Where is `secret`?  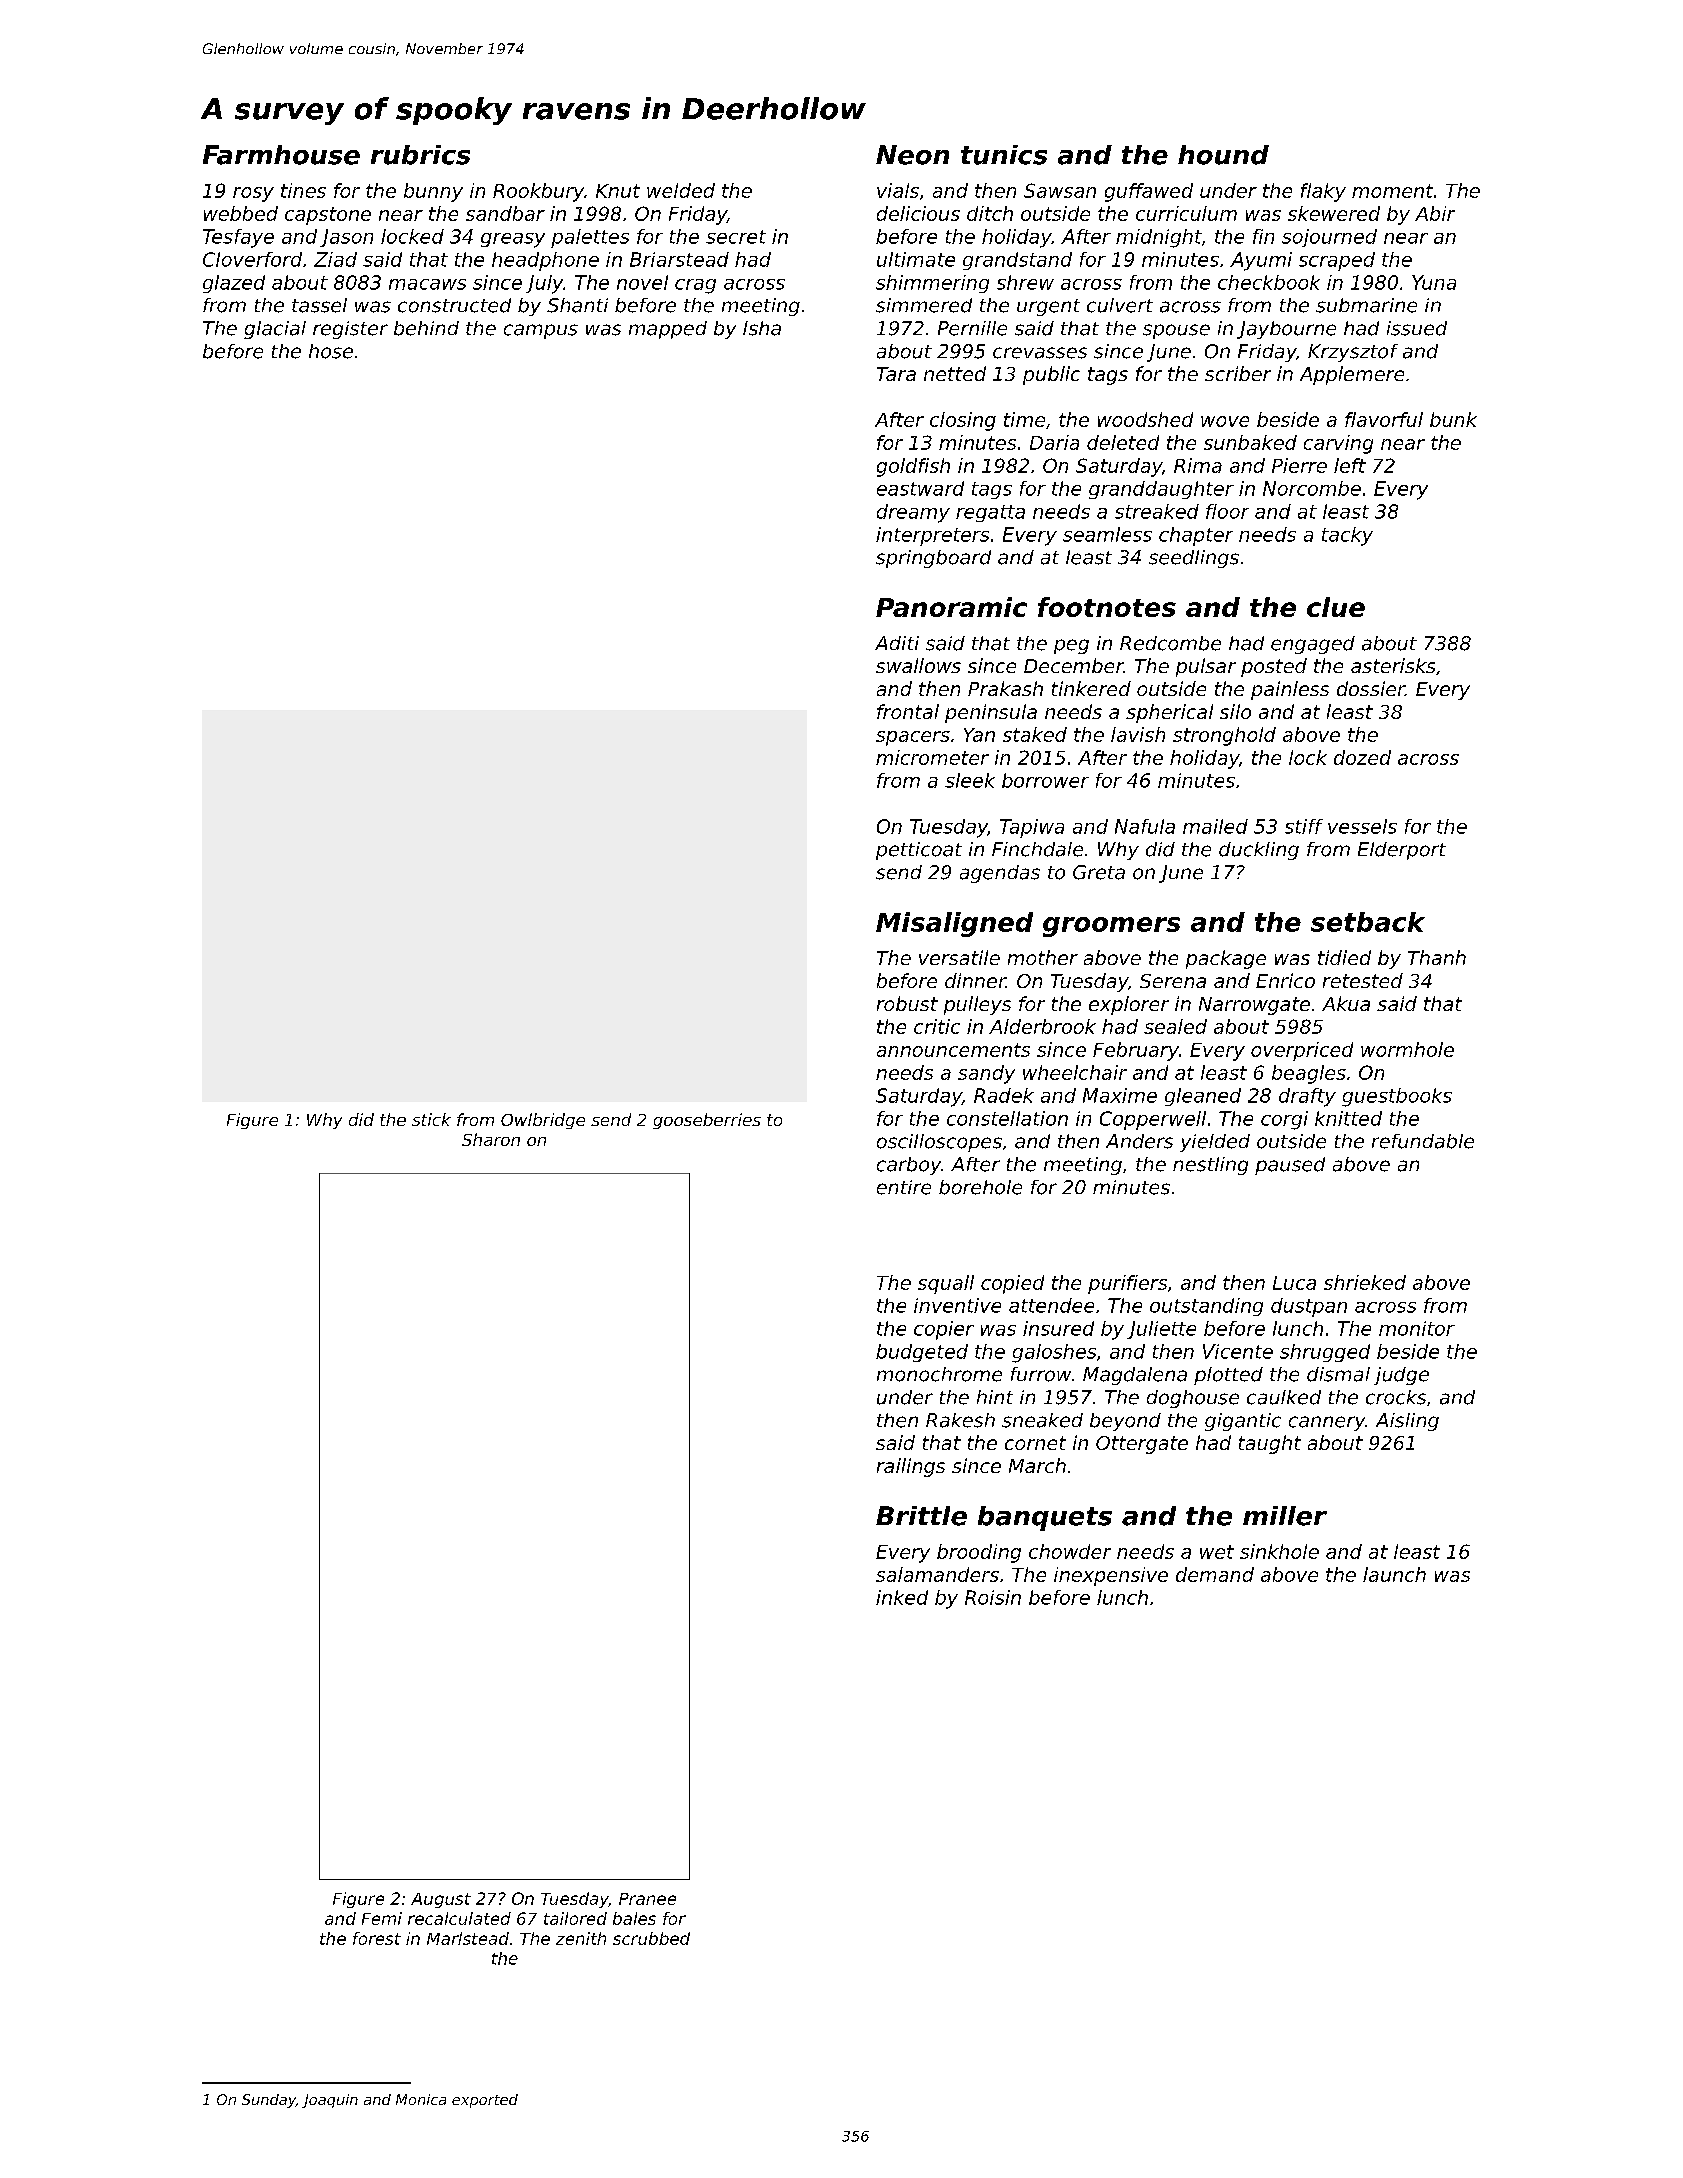
secret is located at coordinates (736, 237).
